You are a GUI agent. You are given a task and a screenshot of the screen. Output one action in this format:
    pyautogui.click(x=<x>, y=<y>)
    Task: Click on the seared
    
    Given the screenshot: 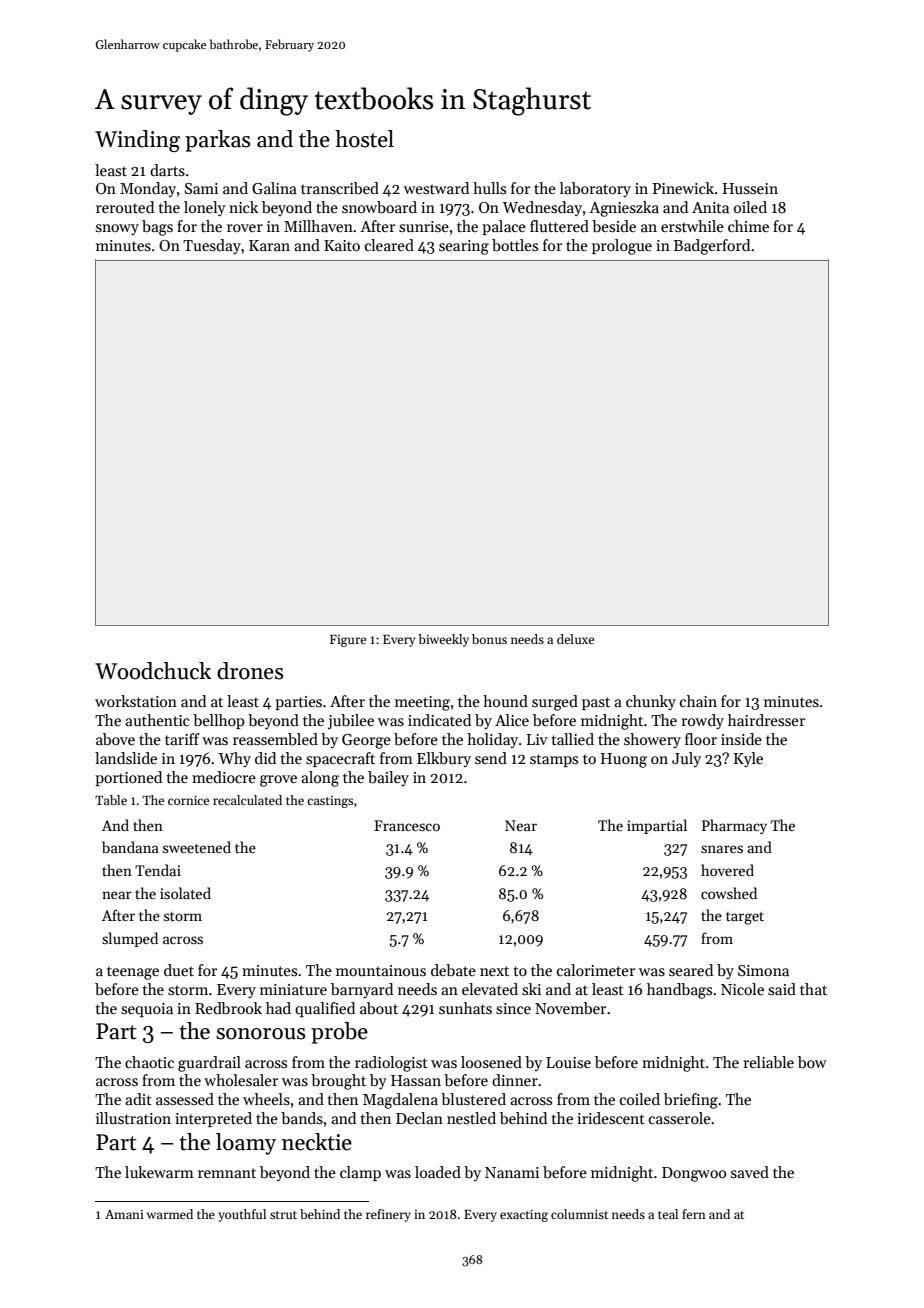 What is the action you would take?
    pyautogui.click(x=691, y=970)
